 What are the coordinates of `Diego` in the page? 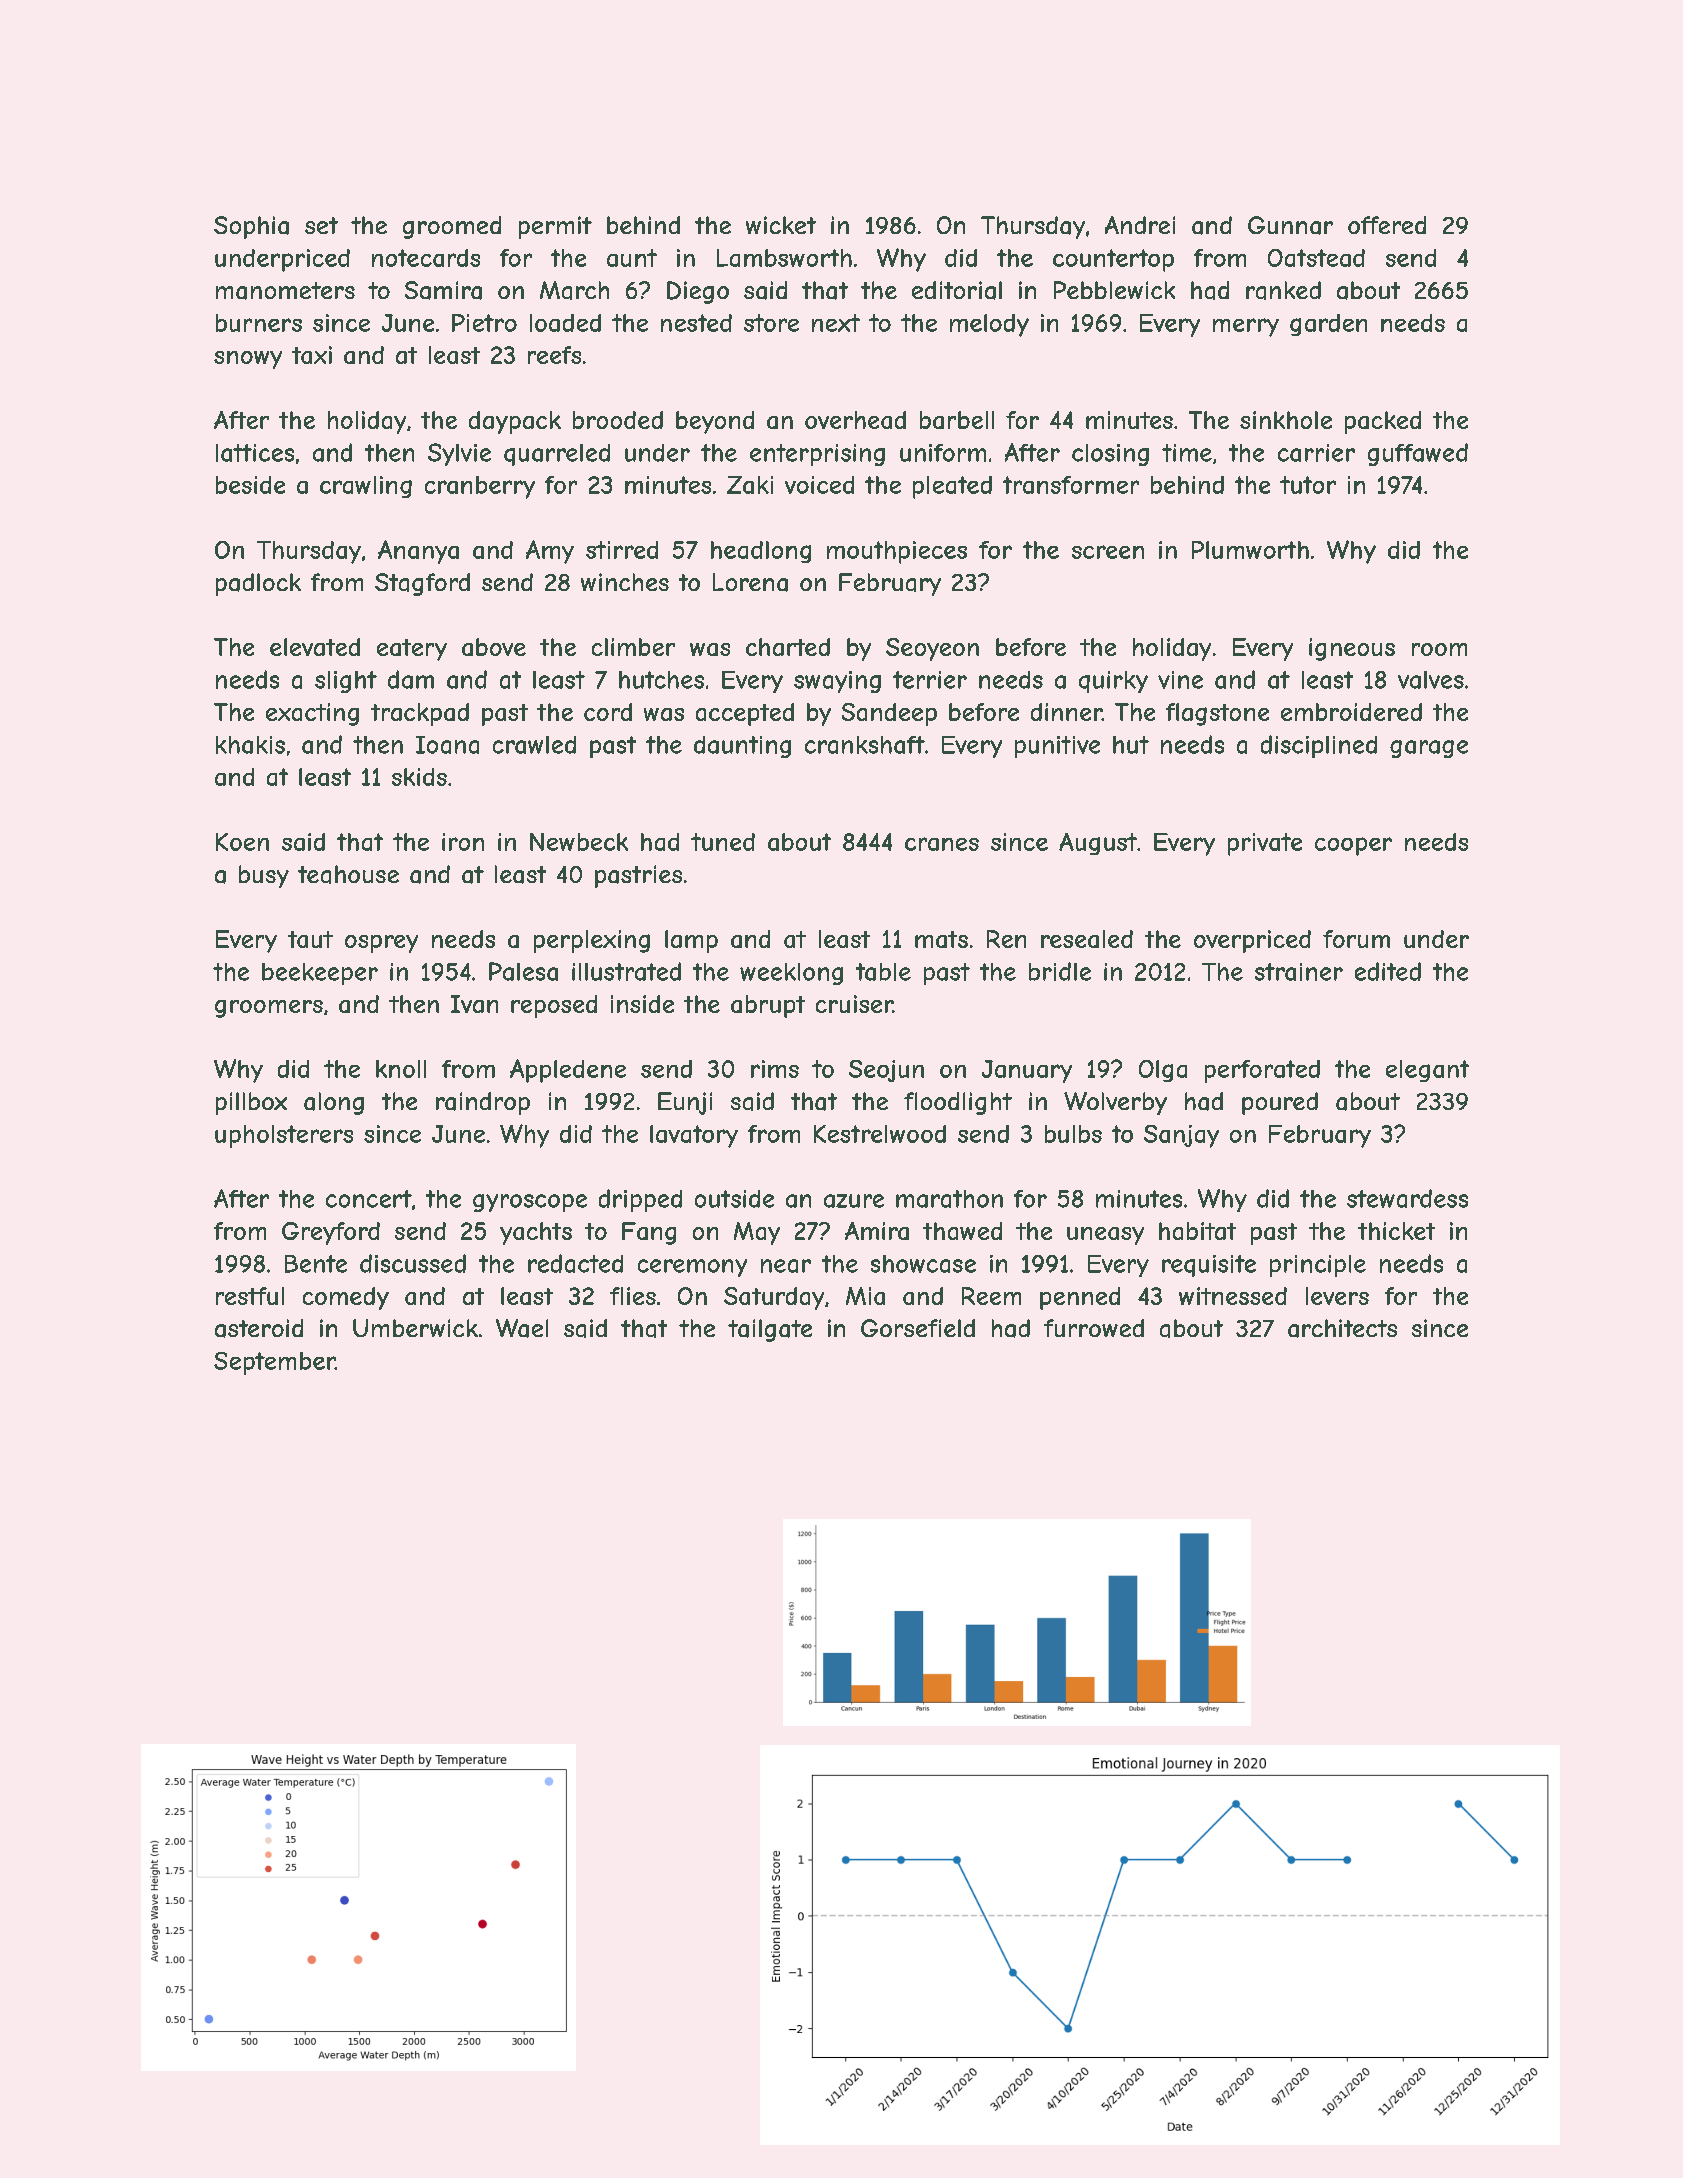 It's located at (698, 292).
